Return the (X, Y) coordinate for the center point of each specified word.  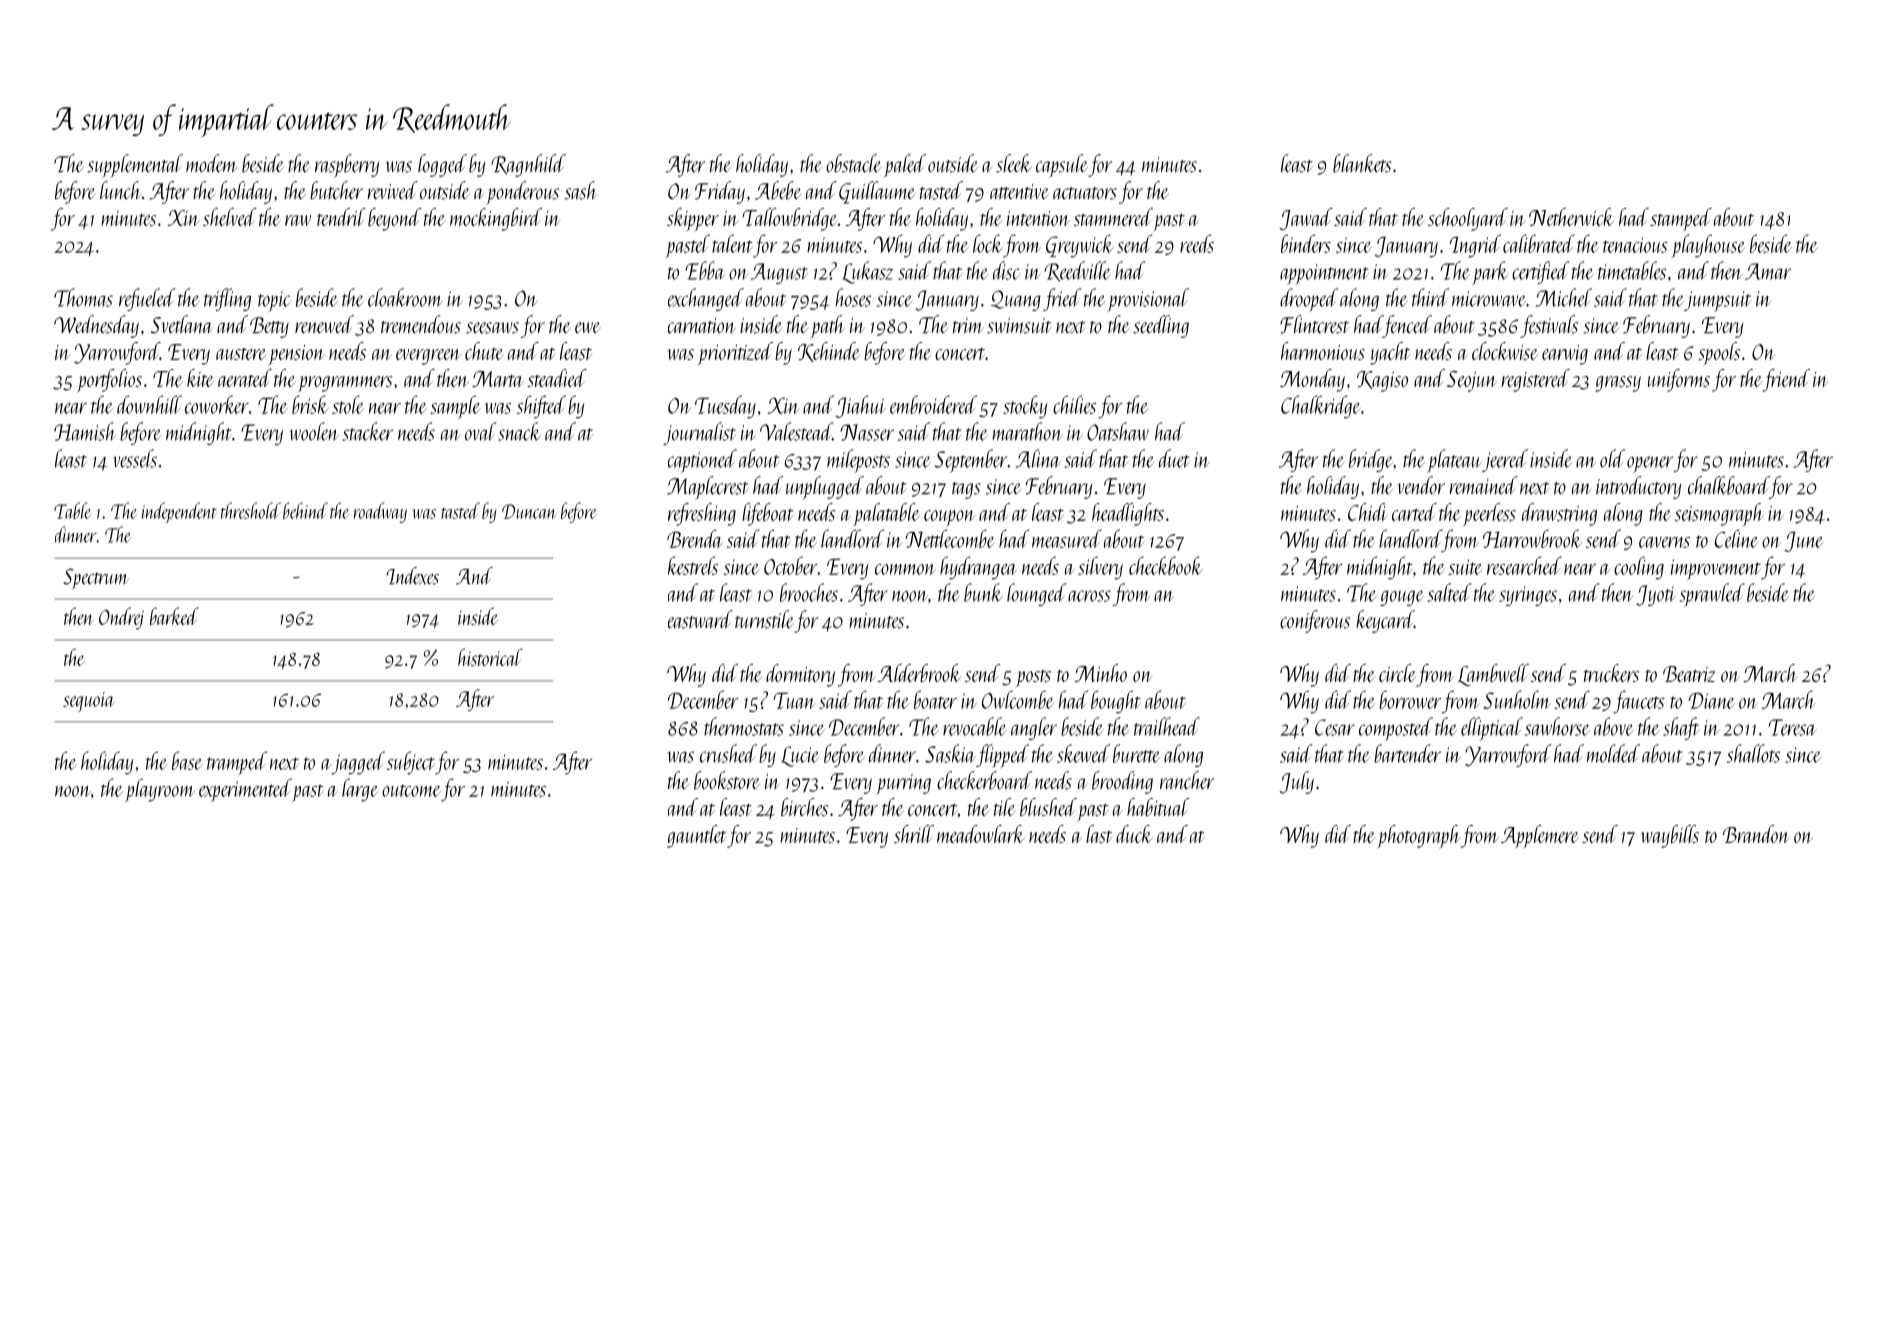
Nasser (867, 432)
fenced (1407, 326)
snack (519, 431)
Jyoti (1656, 595)
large (360, 790)
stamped (1681, 219)
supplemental (135, 166)
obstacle (854, 163)
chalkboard (1728, 485)
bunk (983, 592)
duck (1134, 834)
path (827, 327)
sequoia (88, 702)
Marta (498, 379)
